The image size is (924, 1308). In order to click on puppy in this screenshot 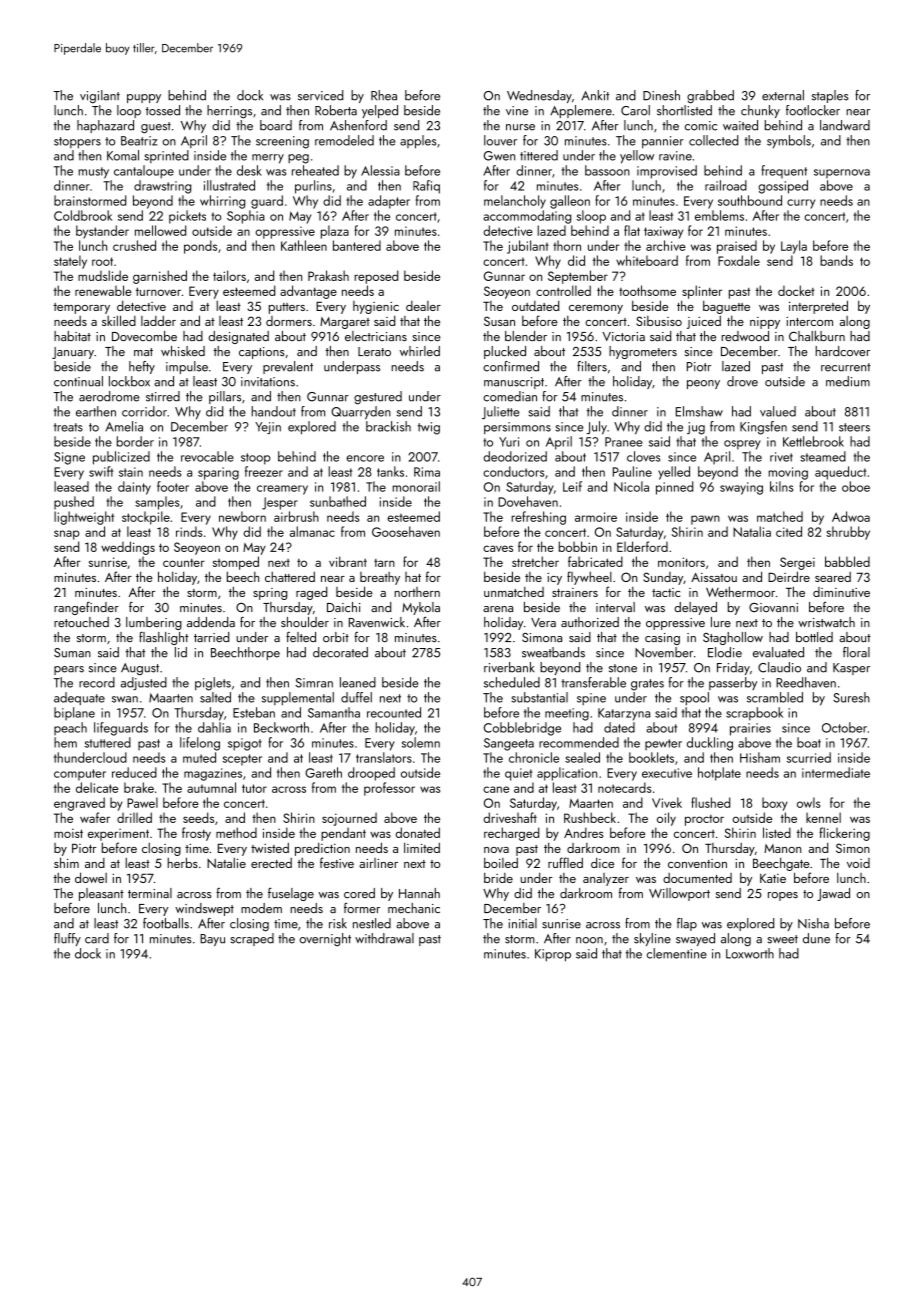, I will do `click(144, 98)`.
